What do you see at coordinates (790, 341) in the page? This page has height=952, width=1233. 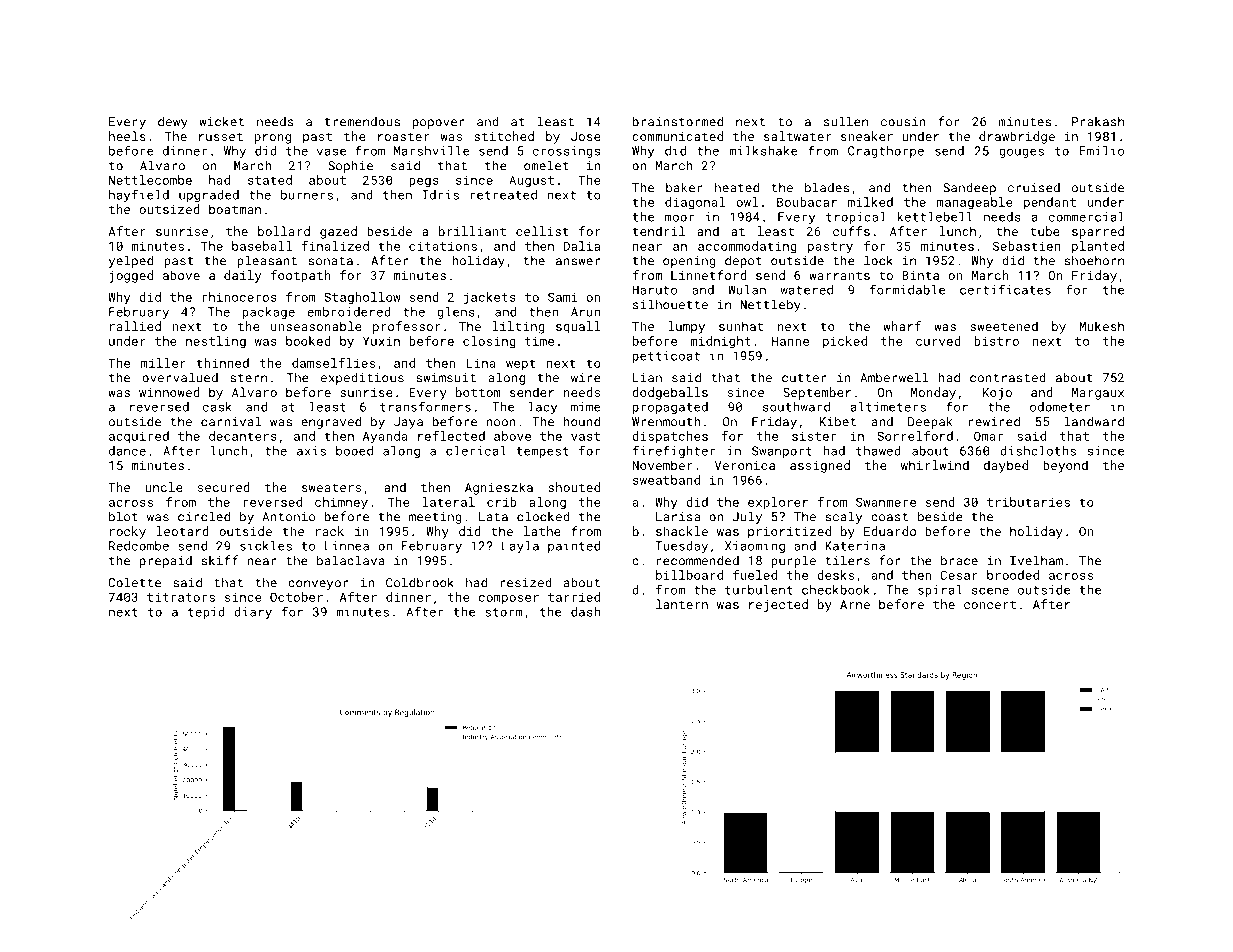 I see `Hanne` at bounding box center [790, 341].
